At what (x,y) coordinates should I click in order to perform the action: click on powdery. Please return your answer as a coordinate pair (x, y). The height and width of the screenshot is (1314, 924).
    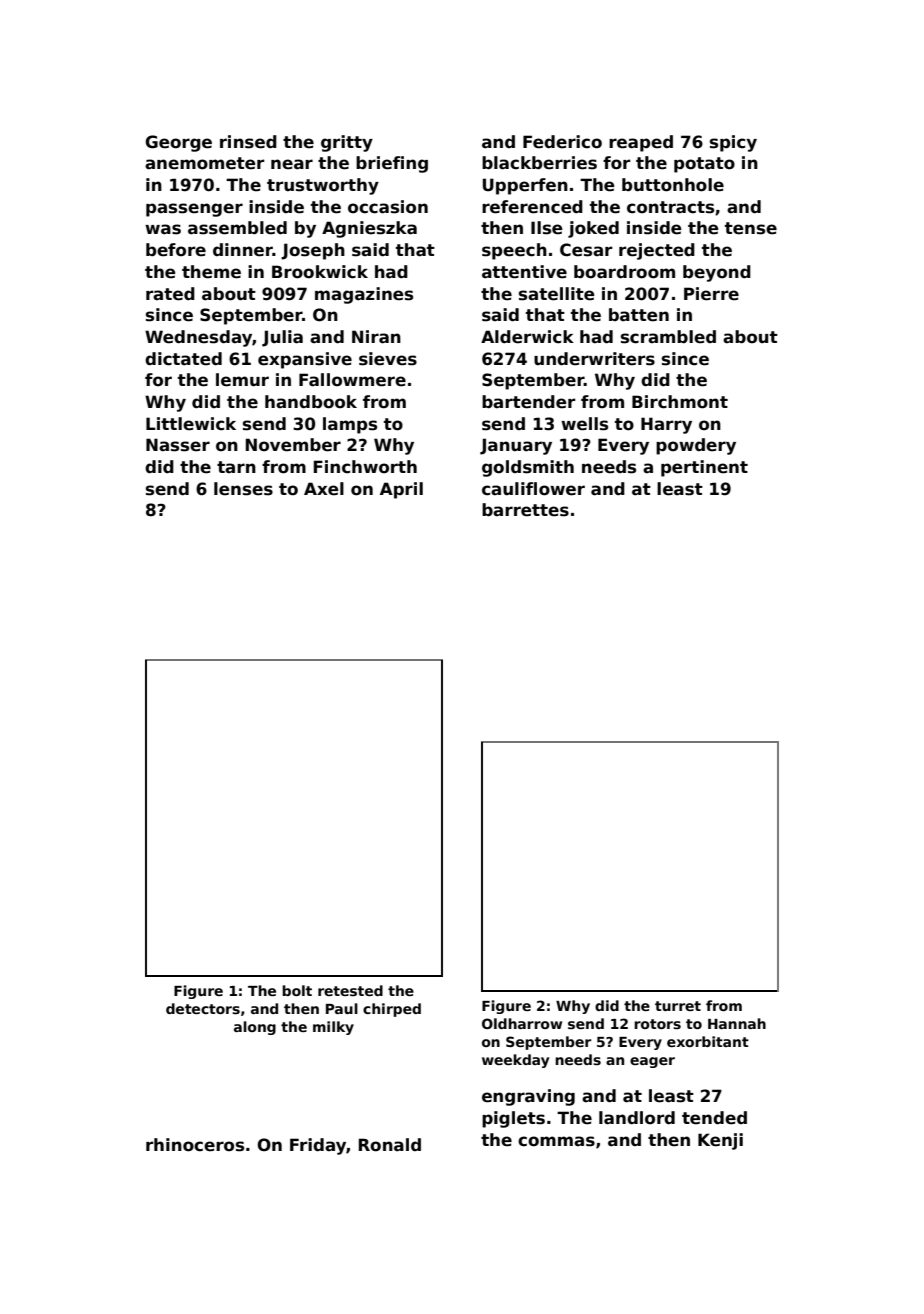
    Looking at the image, I should click on (696, 446).
